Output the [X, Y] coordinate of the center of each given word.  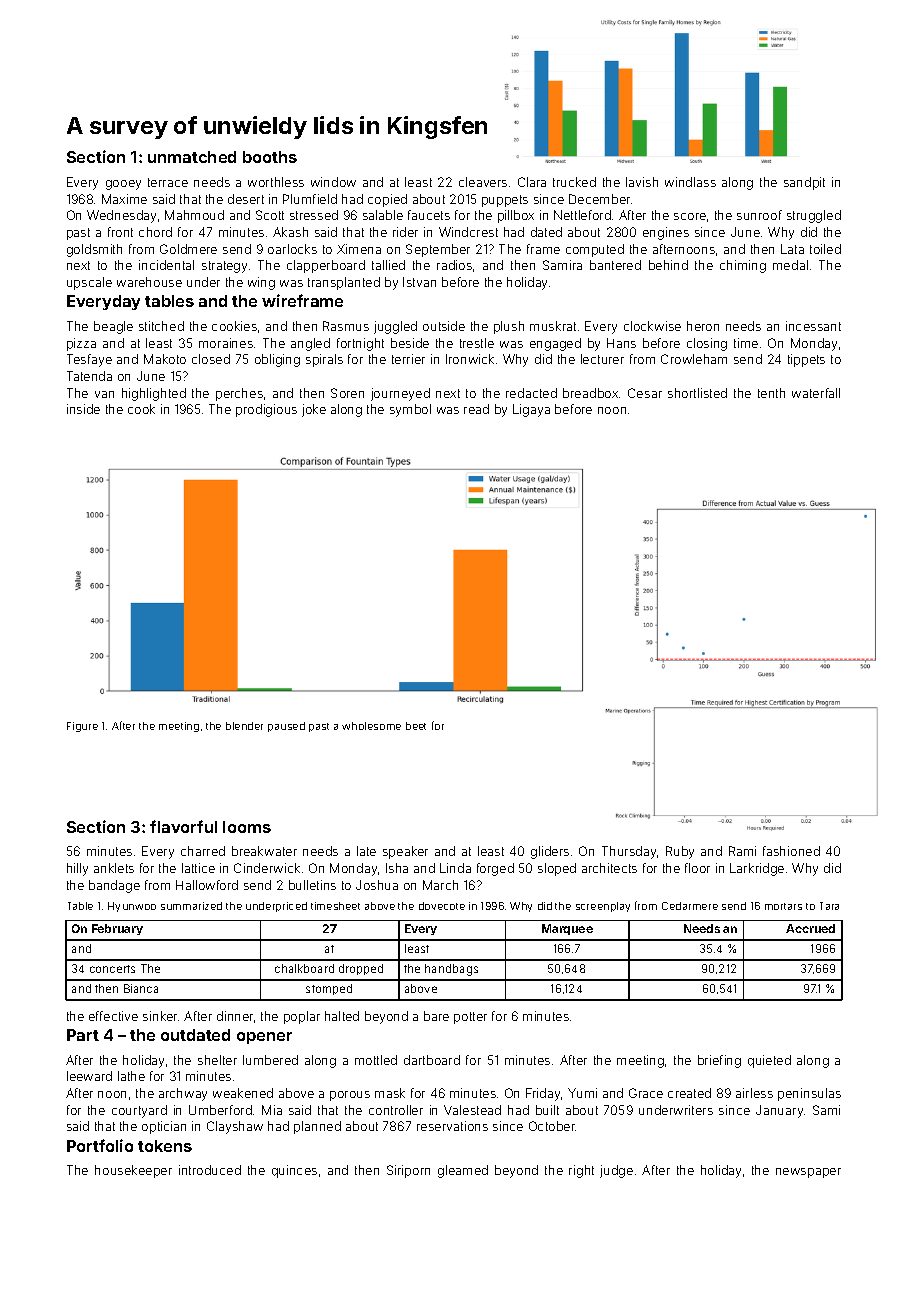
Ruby [680, 852]
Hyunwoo [132, 907]
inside [83, 409]
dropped [361, 969]
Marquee [567, 929]
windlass [690, 182]
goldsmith [94, 250]
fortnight [360, 344]
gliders [550, 852]
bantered [615, 265]
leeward [89, 1076]
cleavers [483, 182]
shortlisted [697, 393]
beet [416, 726]
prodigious [266, 410]
